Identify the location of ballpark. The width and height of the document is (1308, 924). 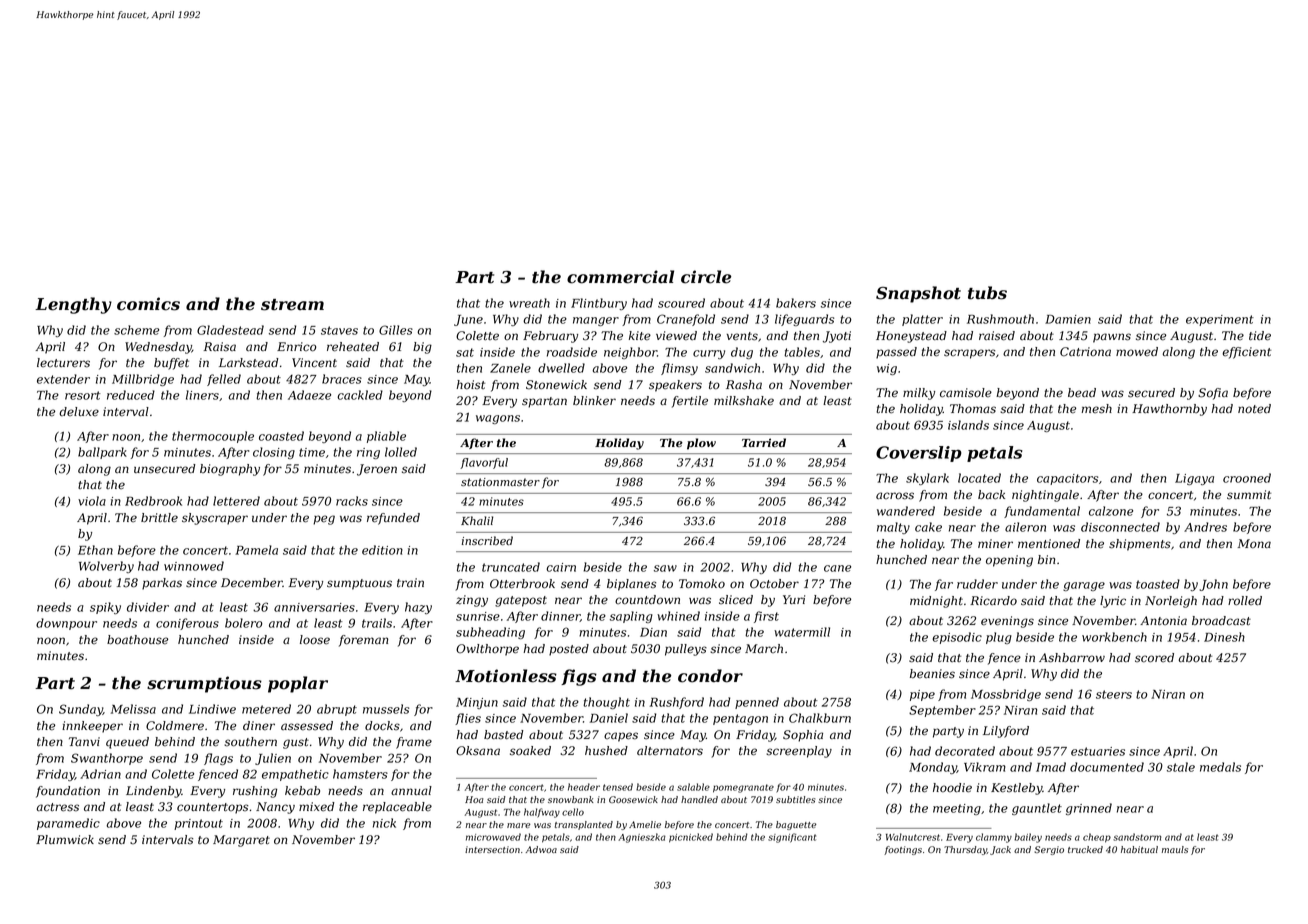
(102, 453).
